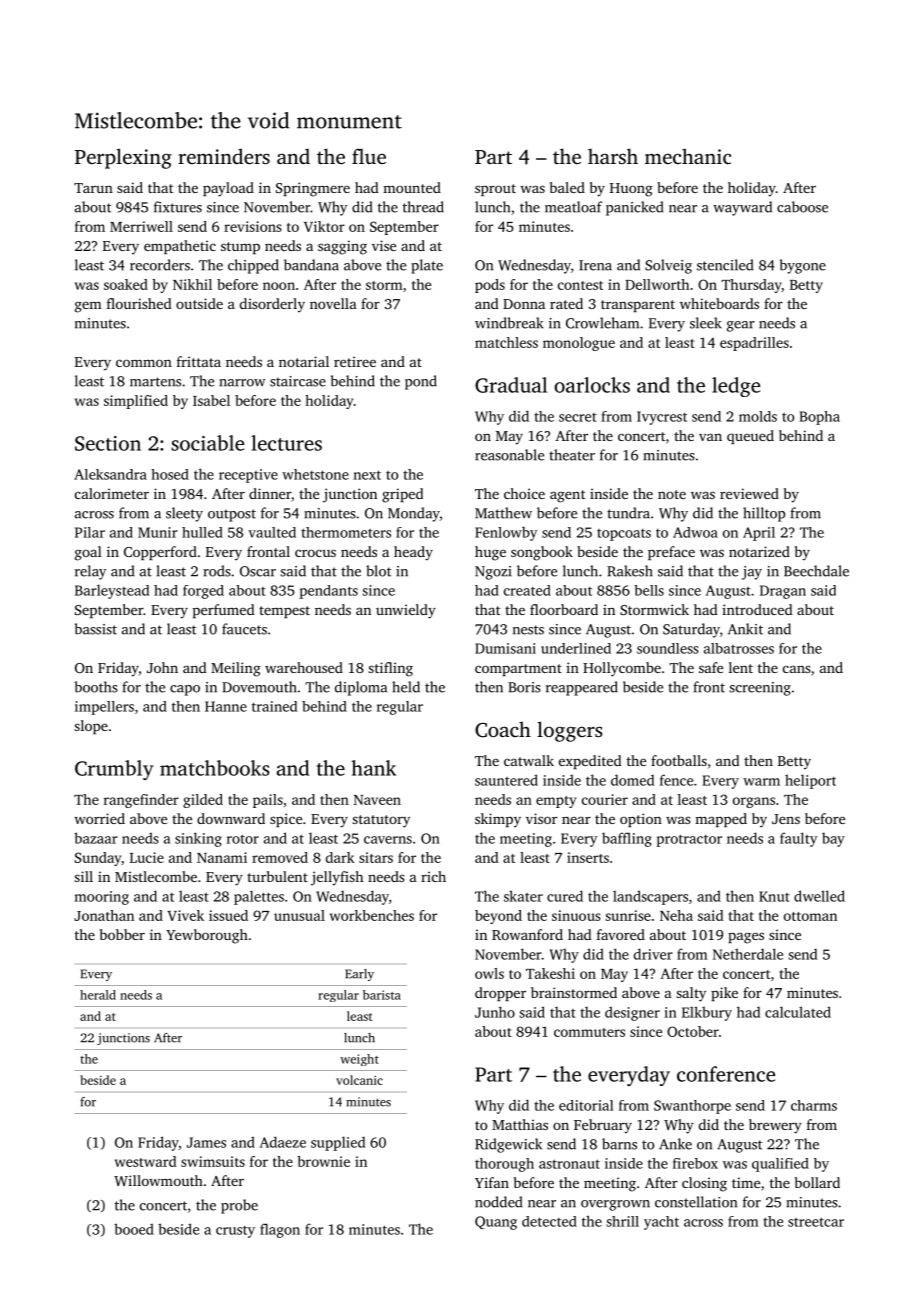 This image has height=1308, width=924. I want to click on Perplexing, so click(123, 158).
